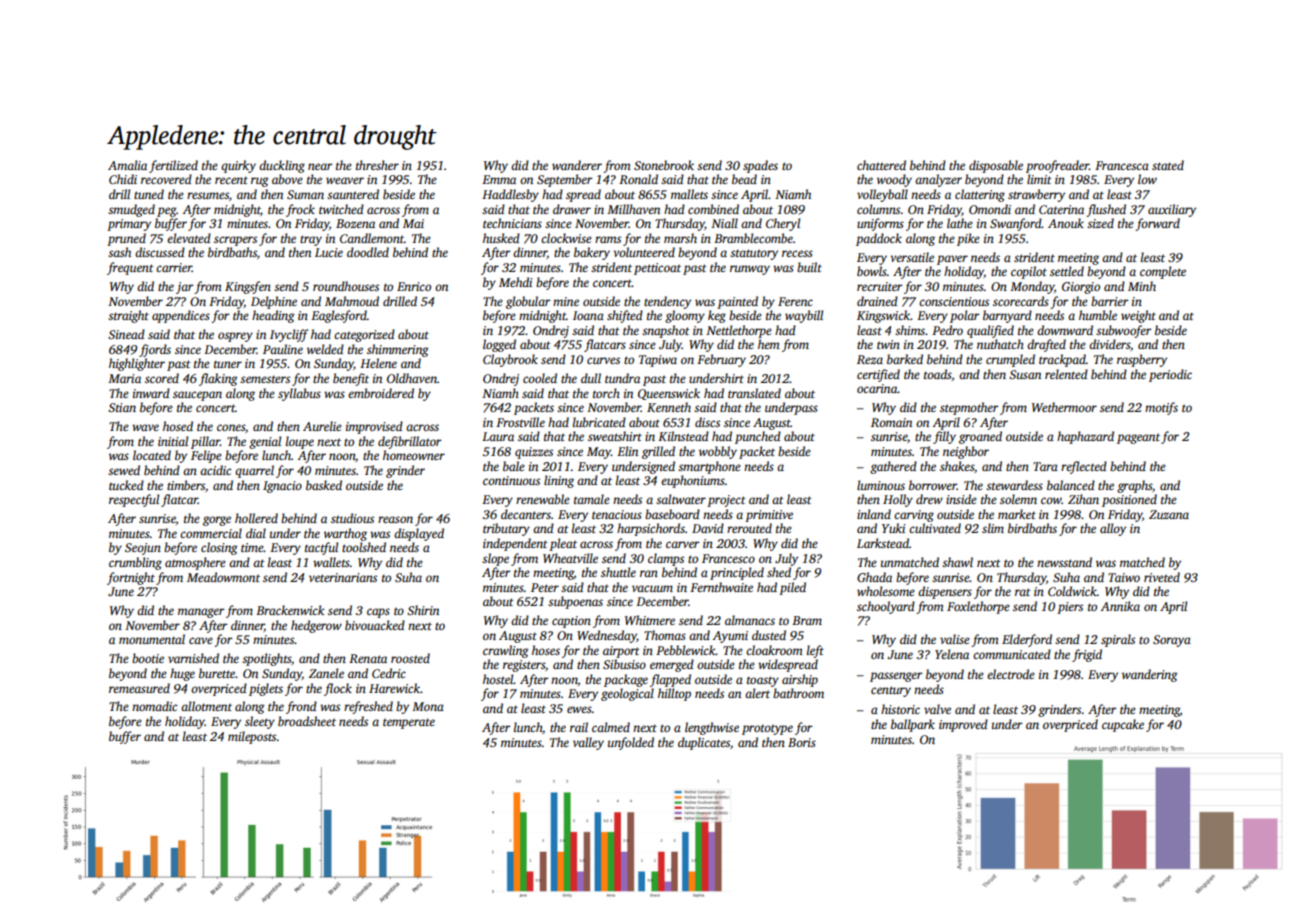 The width and height of the screenshot is (1308, 924). What do you see at coordinates (1120, 606) in the screenshot?
I see `Annika` at bounding box center [1120, 606].
